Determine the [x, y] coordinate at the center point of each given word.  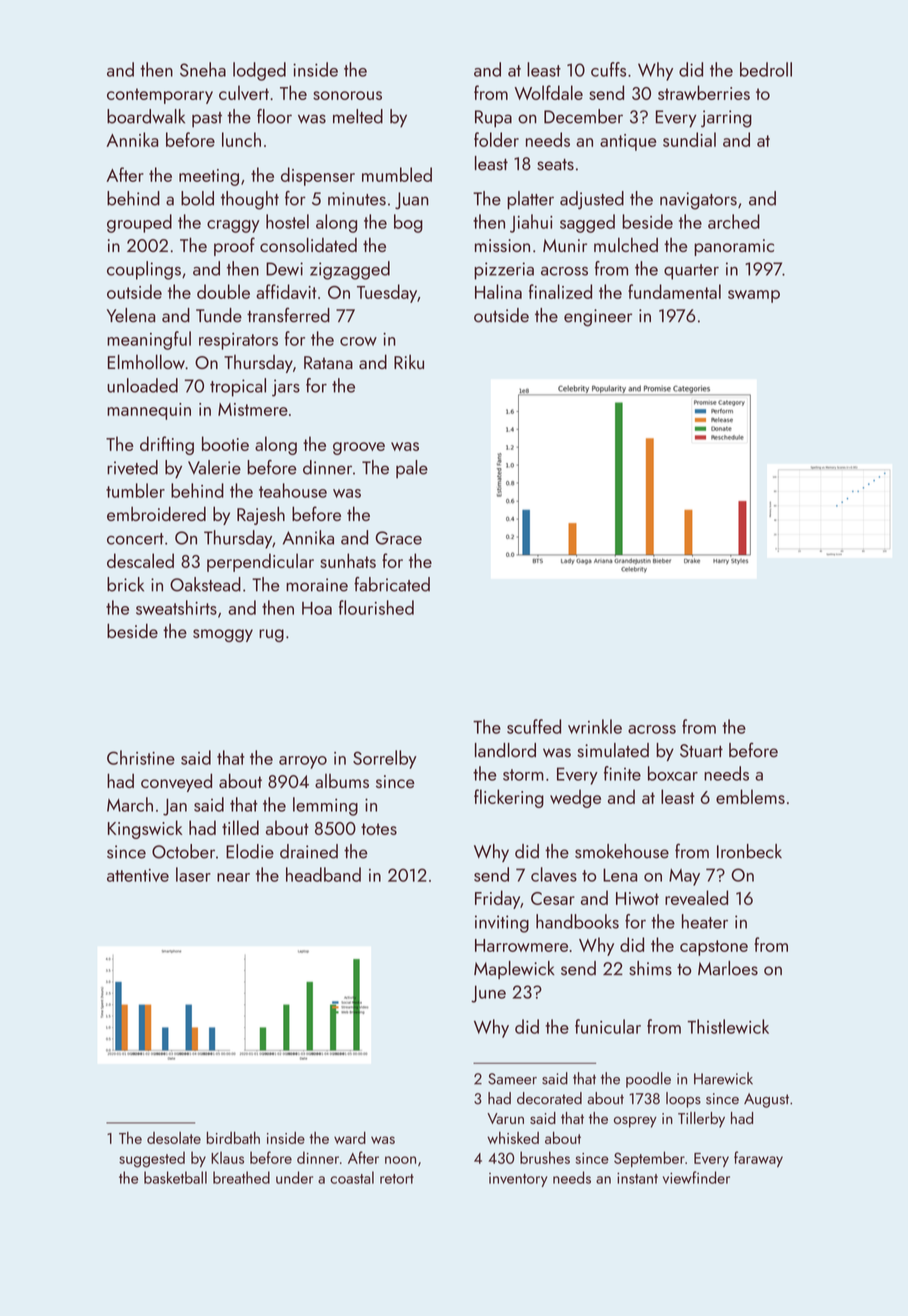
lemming [325, 806]
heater [705, 921]
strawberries [704, 92]
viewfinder [696, 1177]
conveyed [176, 782]
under [294, 1177]
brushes [545, 1157]
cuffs [608, 69]
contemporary [160, 96]
